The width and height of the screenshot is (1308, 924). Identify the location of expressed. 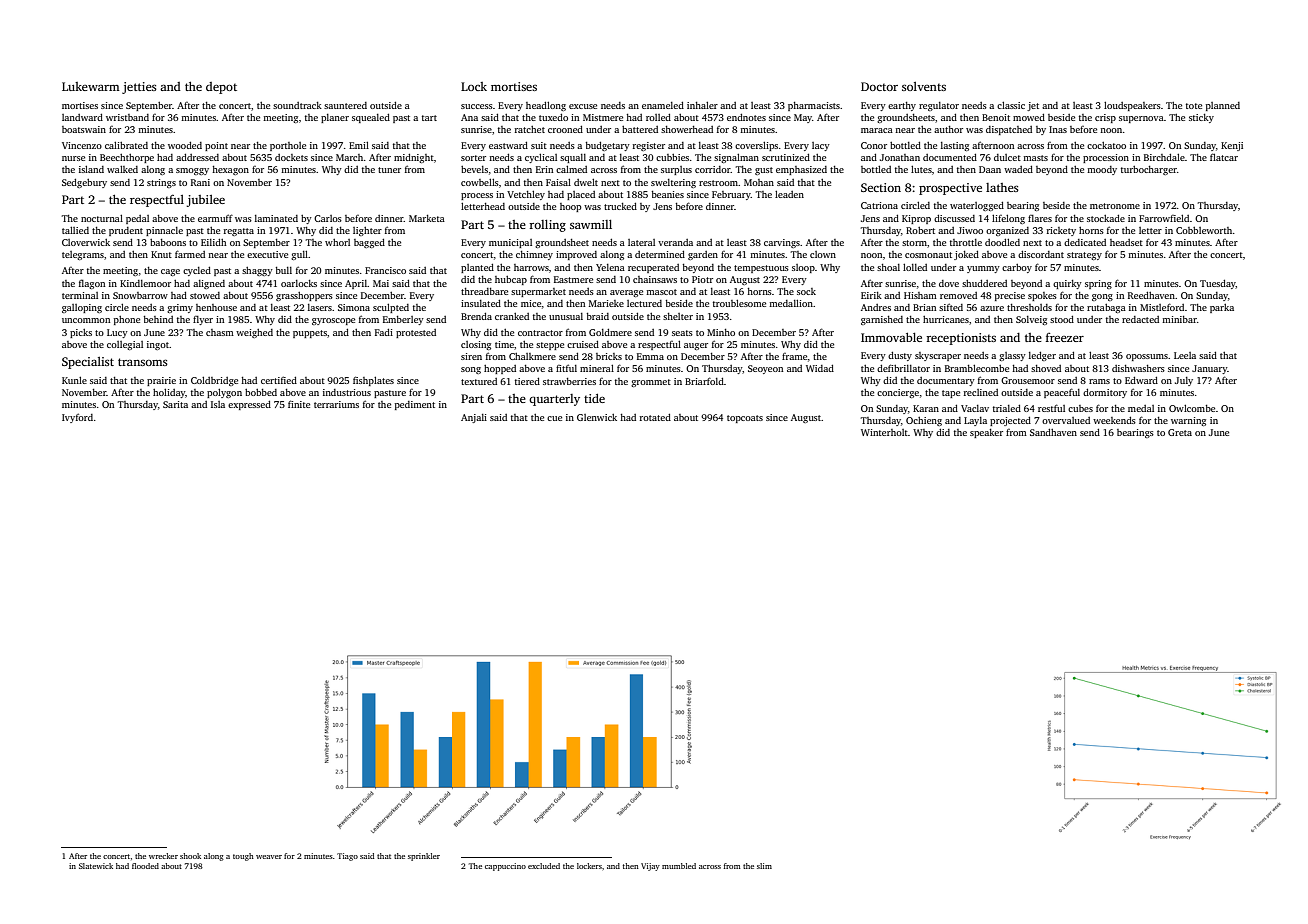
(249, 405).
